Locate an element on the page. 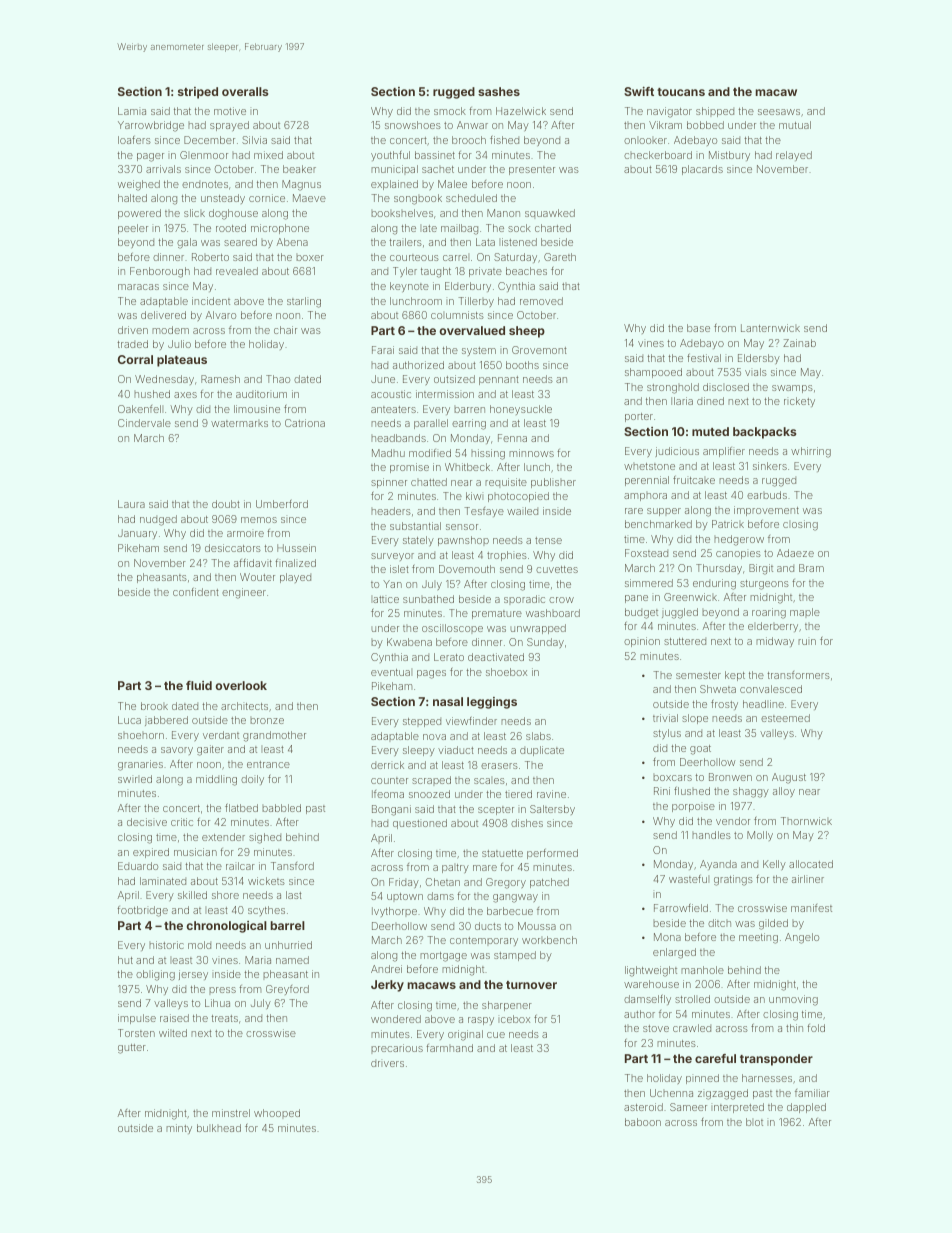 The width and height of the image is (952, 1233). youthful is located at coordinates (390, 155).
